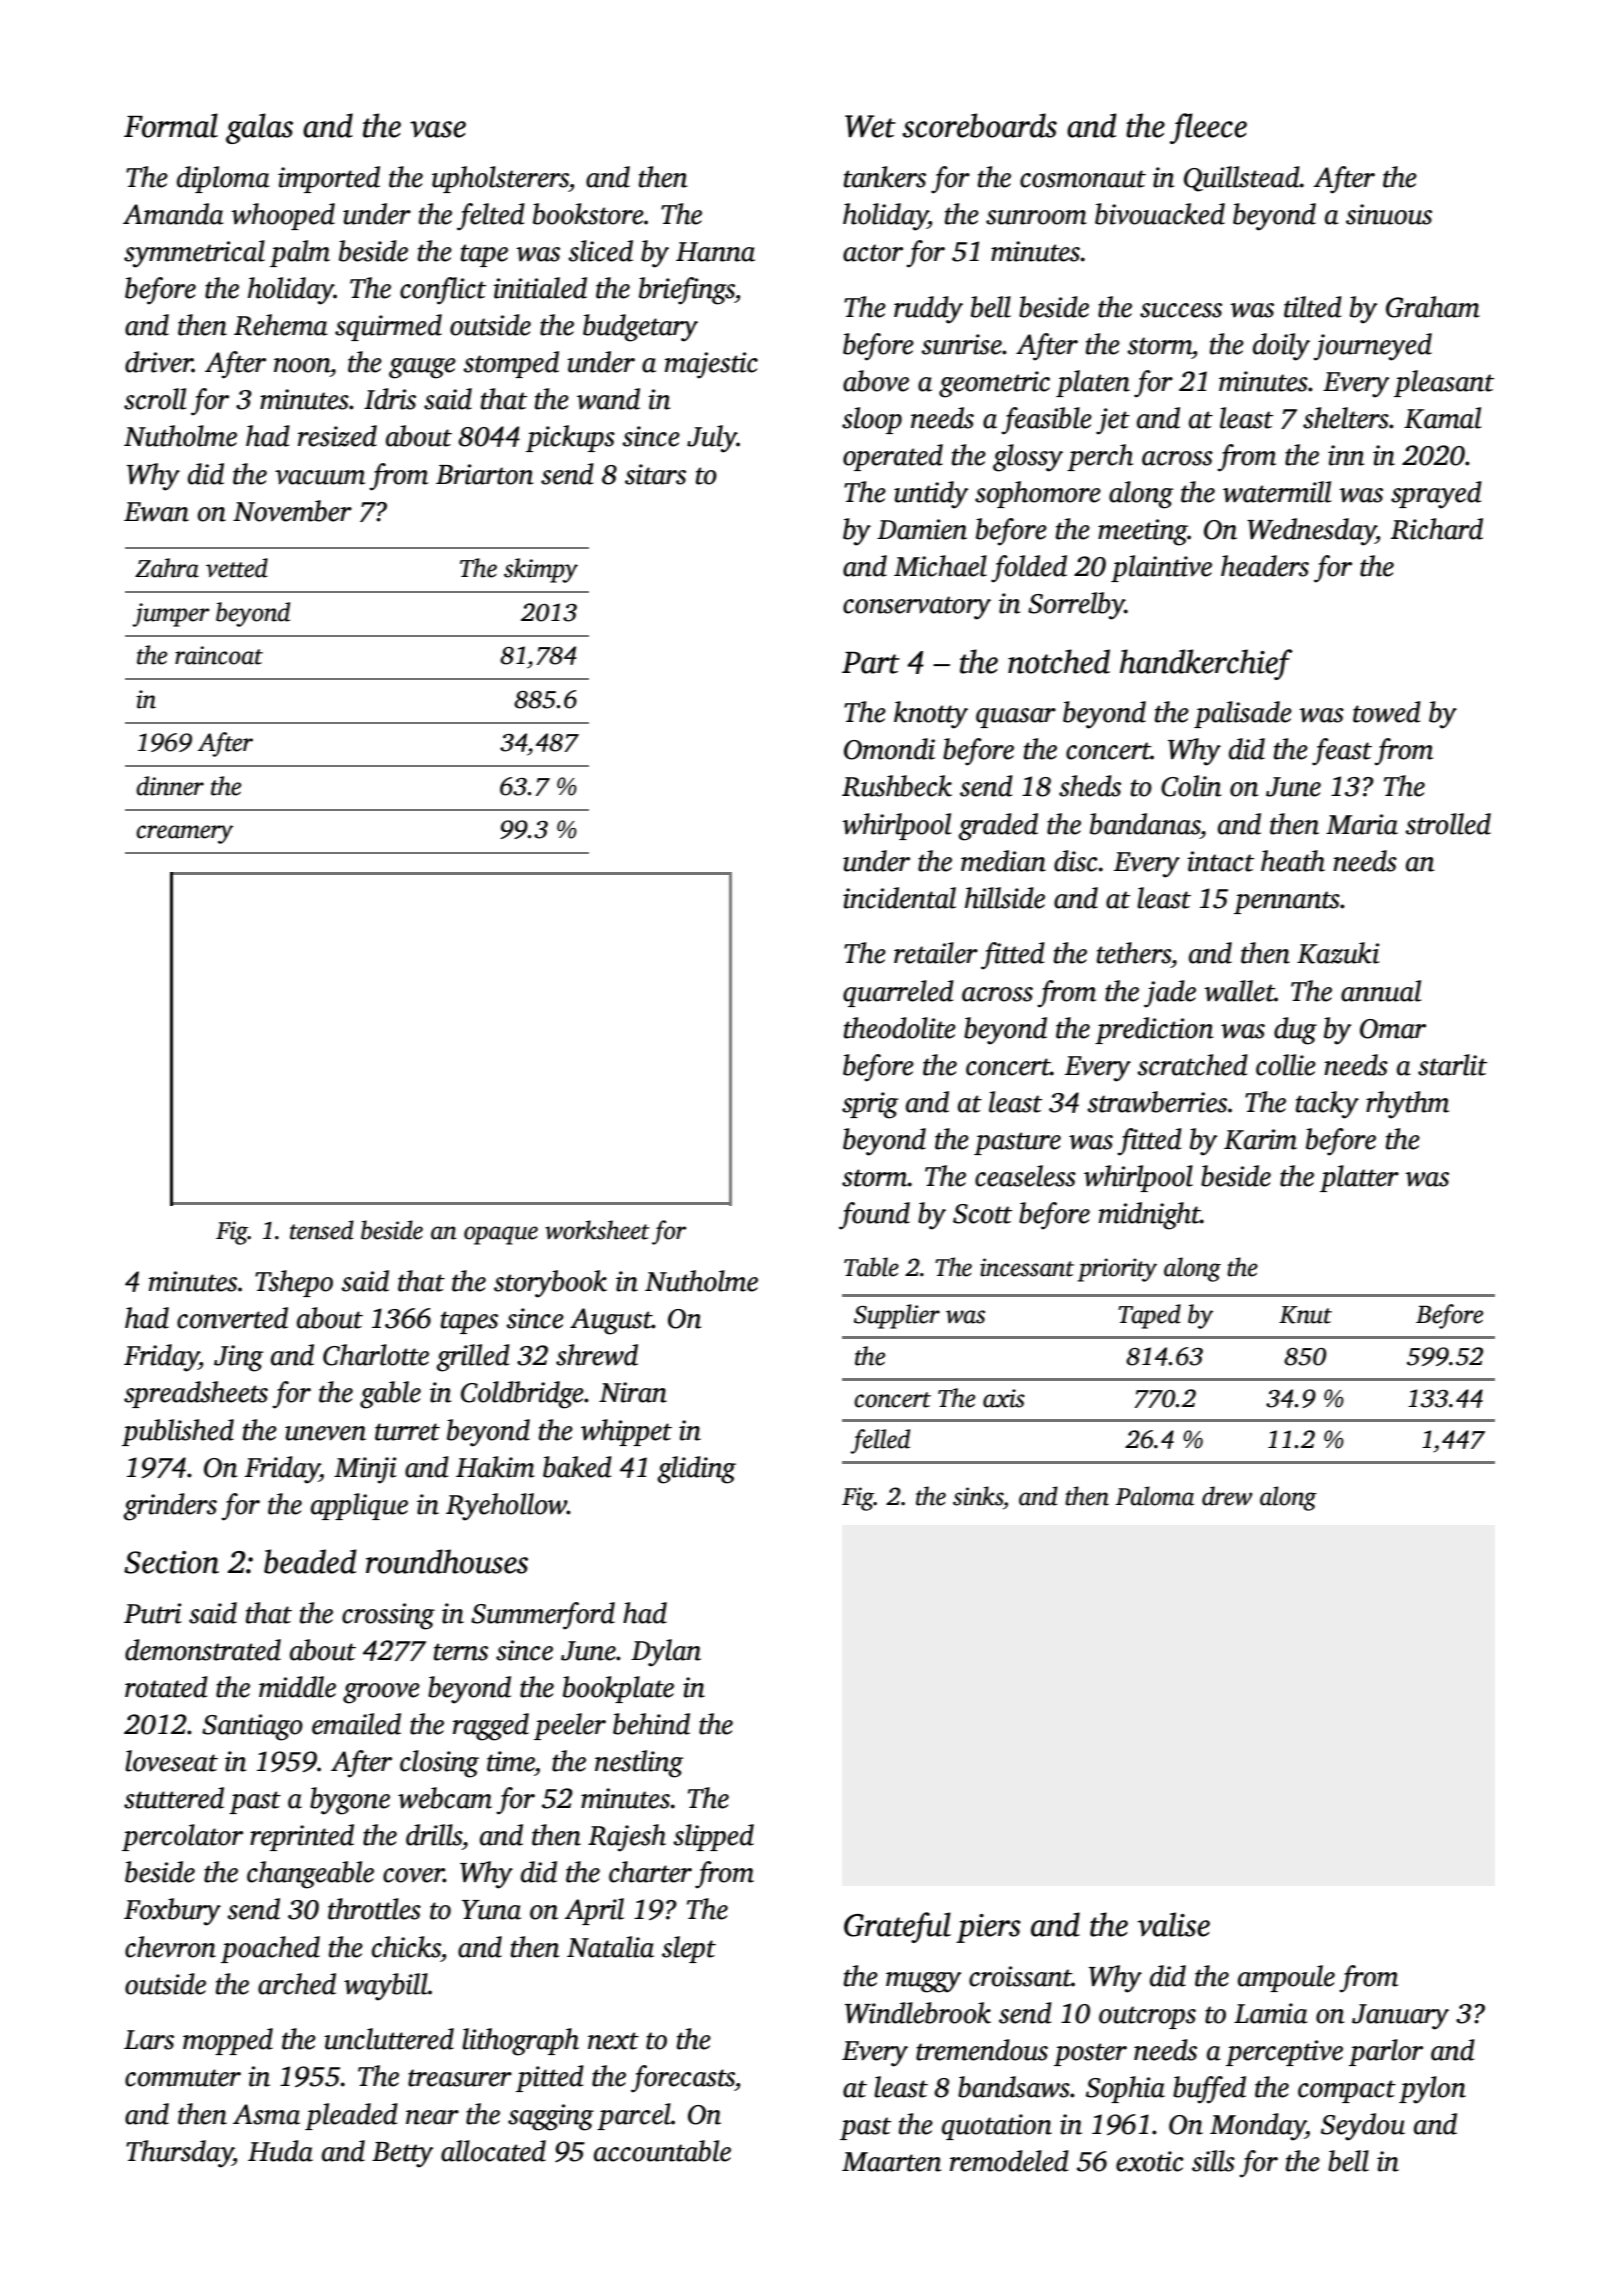 The height and width of the page is (2292, 1620). Describe the element at coordinates (1208, 128) in the page. I see `fleece` at that location.
